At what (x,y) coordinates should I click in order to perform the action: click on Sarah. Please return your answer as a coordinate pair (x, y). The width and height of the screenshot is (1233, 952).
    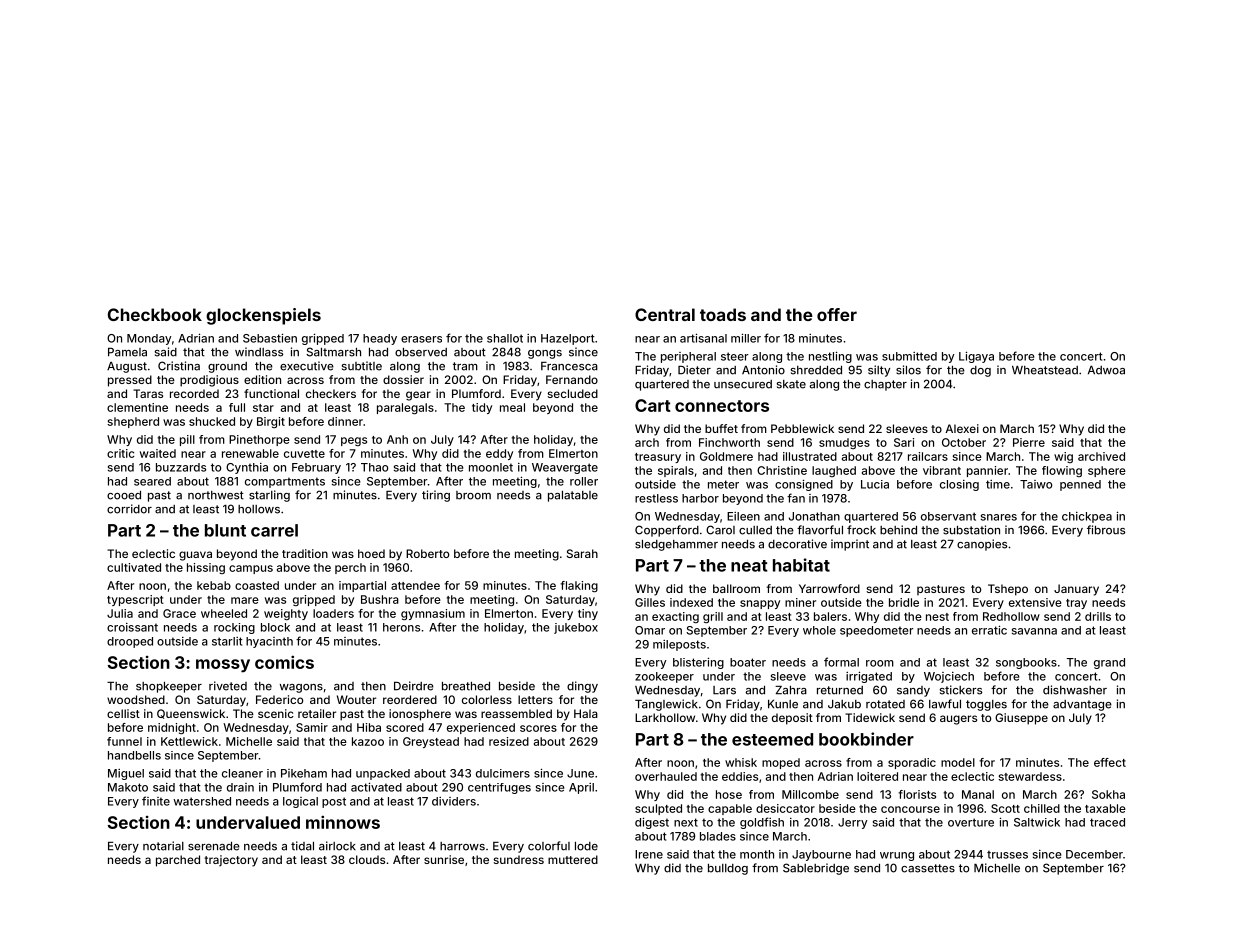
    Looking at the image, I should click on (582, 553).
